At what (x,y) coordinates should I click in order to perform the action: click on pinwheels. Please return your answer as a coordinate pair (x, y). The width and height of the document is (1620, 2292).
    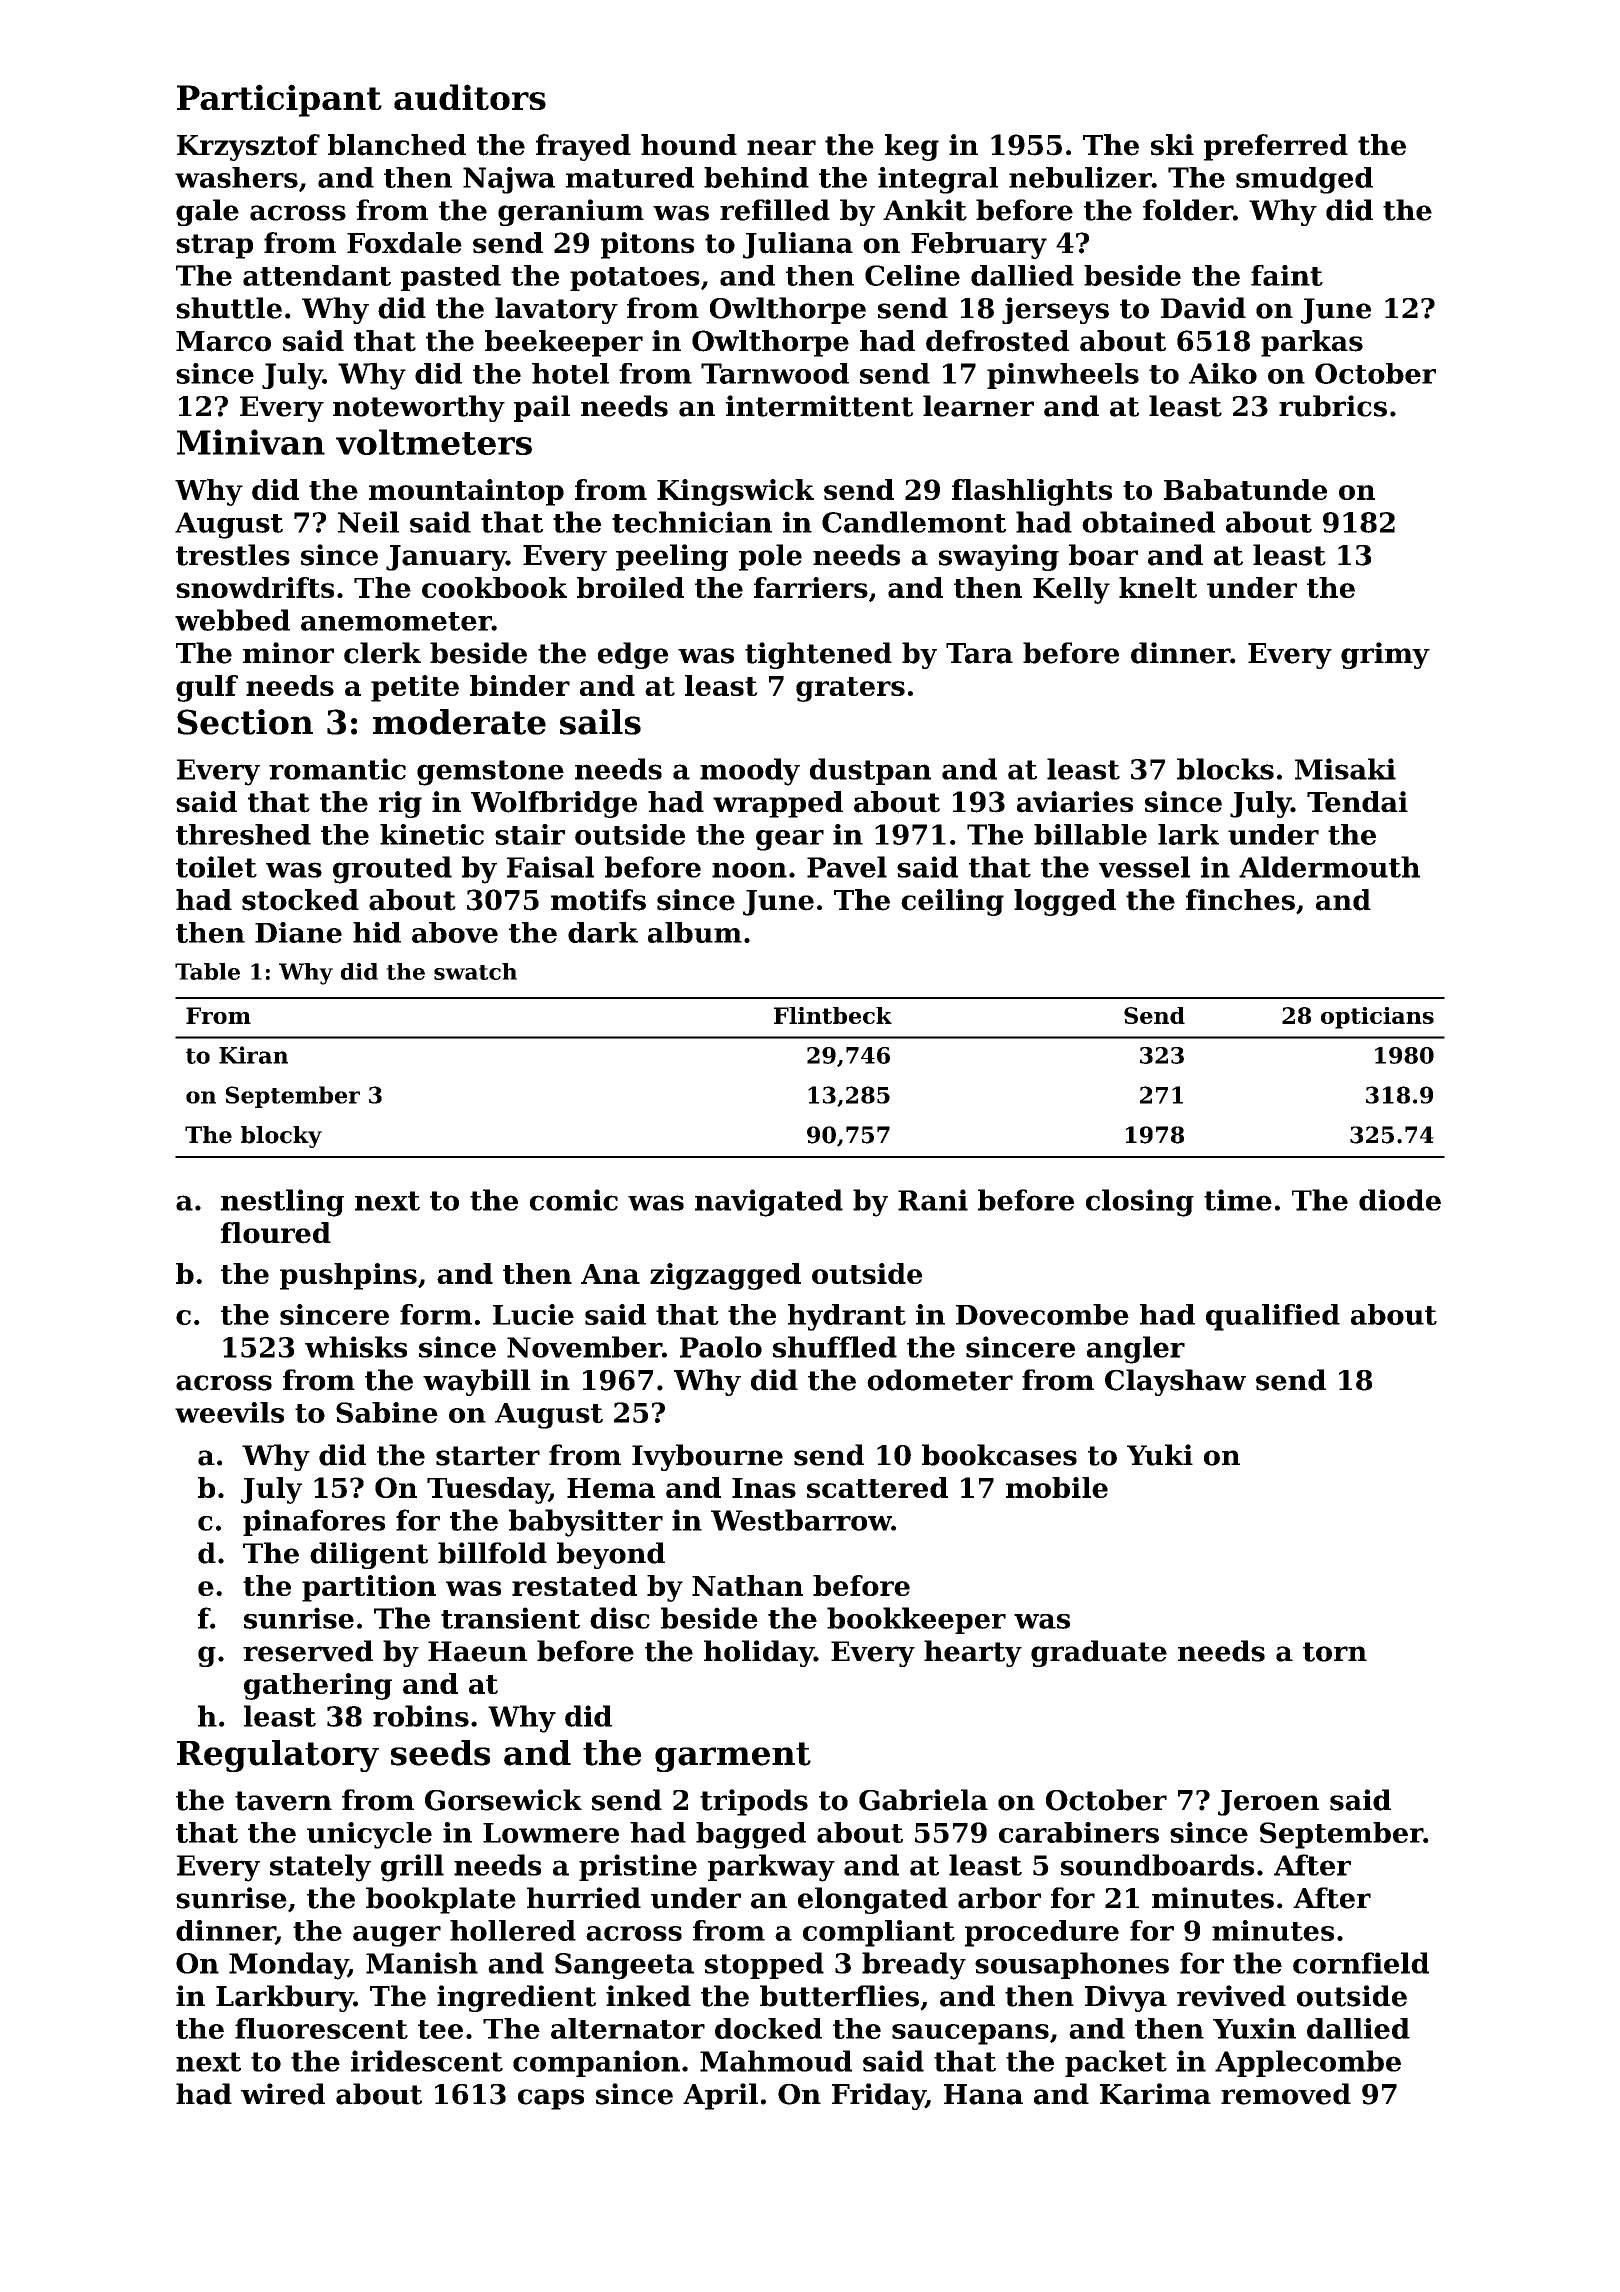
    Looking at the image, I should click on (1063, 376).
